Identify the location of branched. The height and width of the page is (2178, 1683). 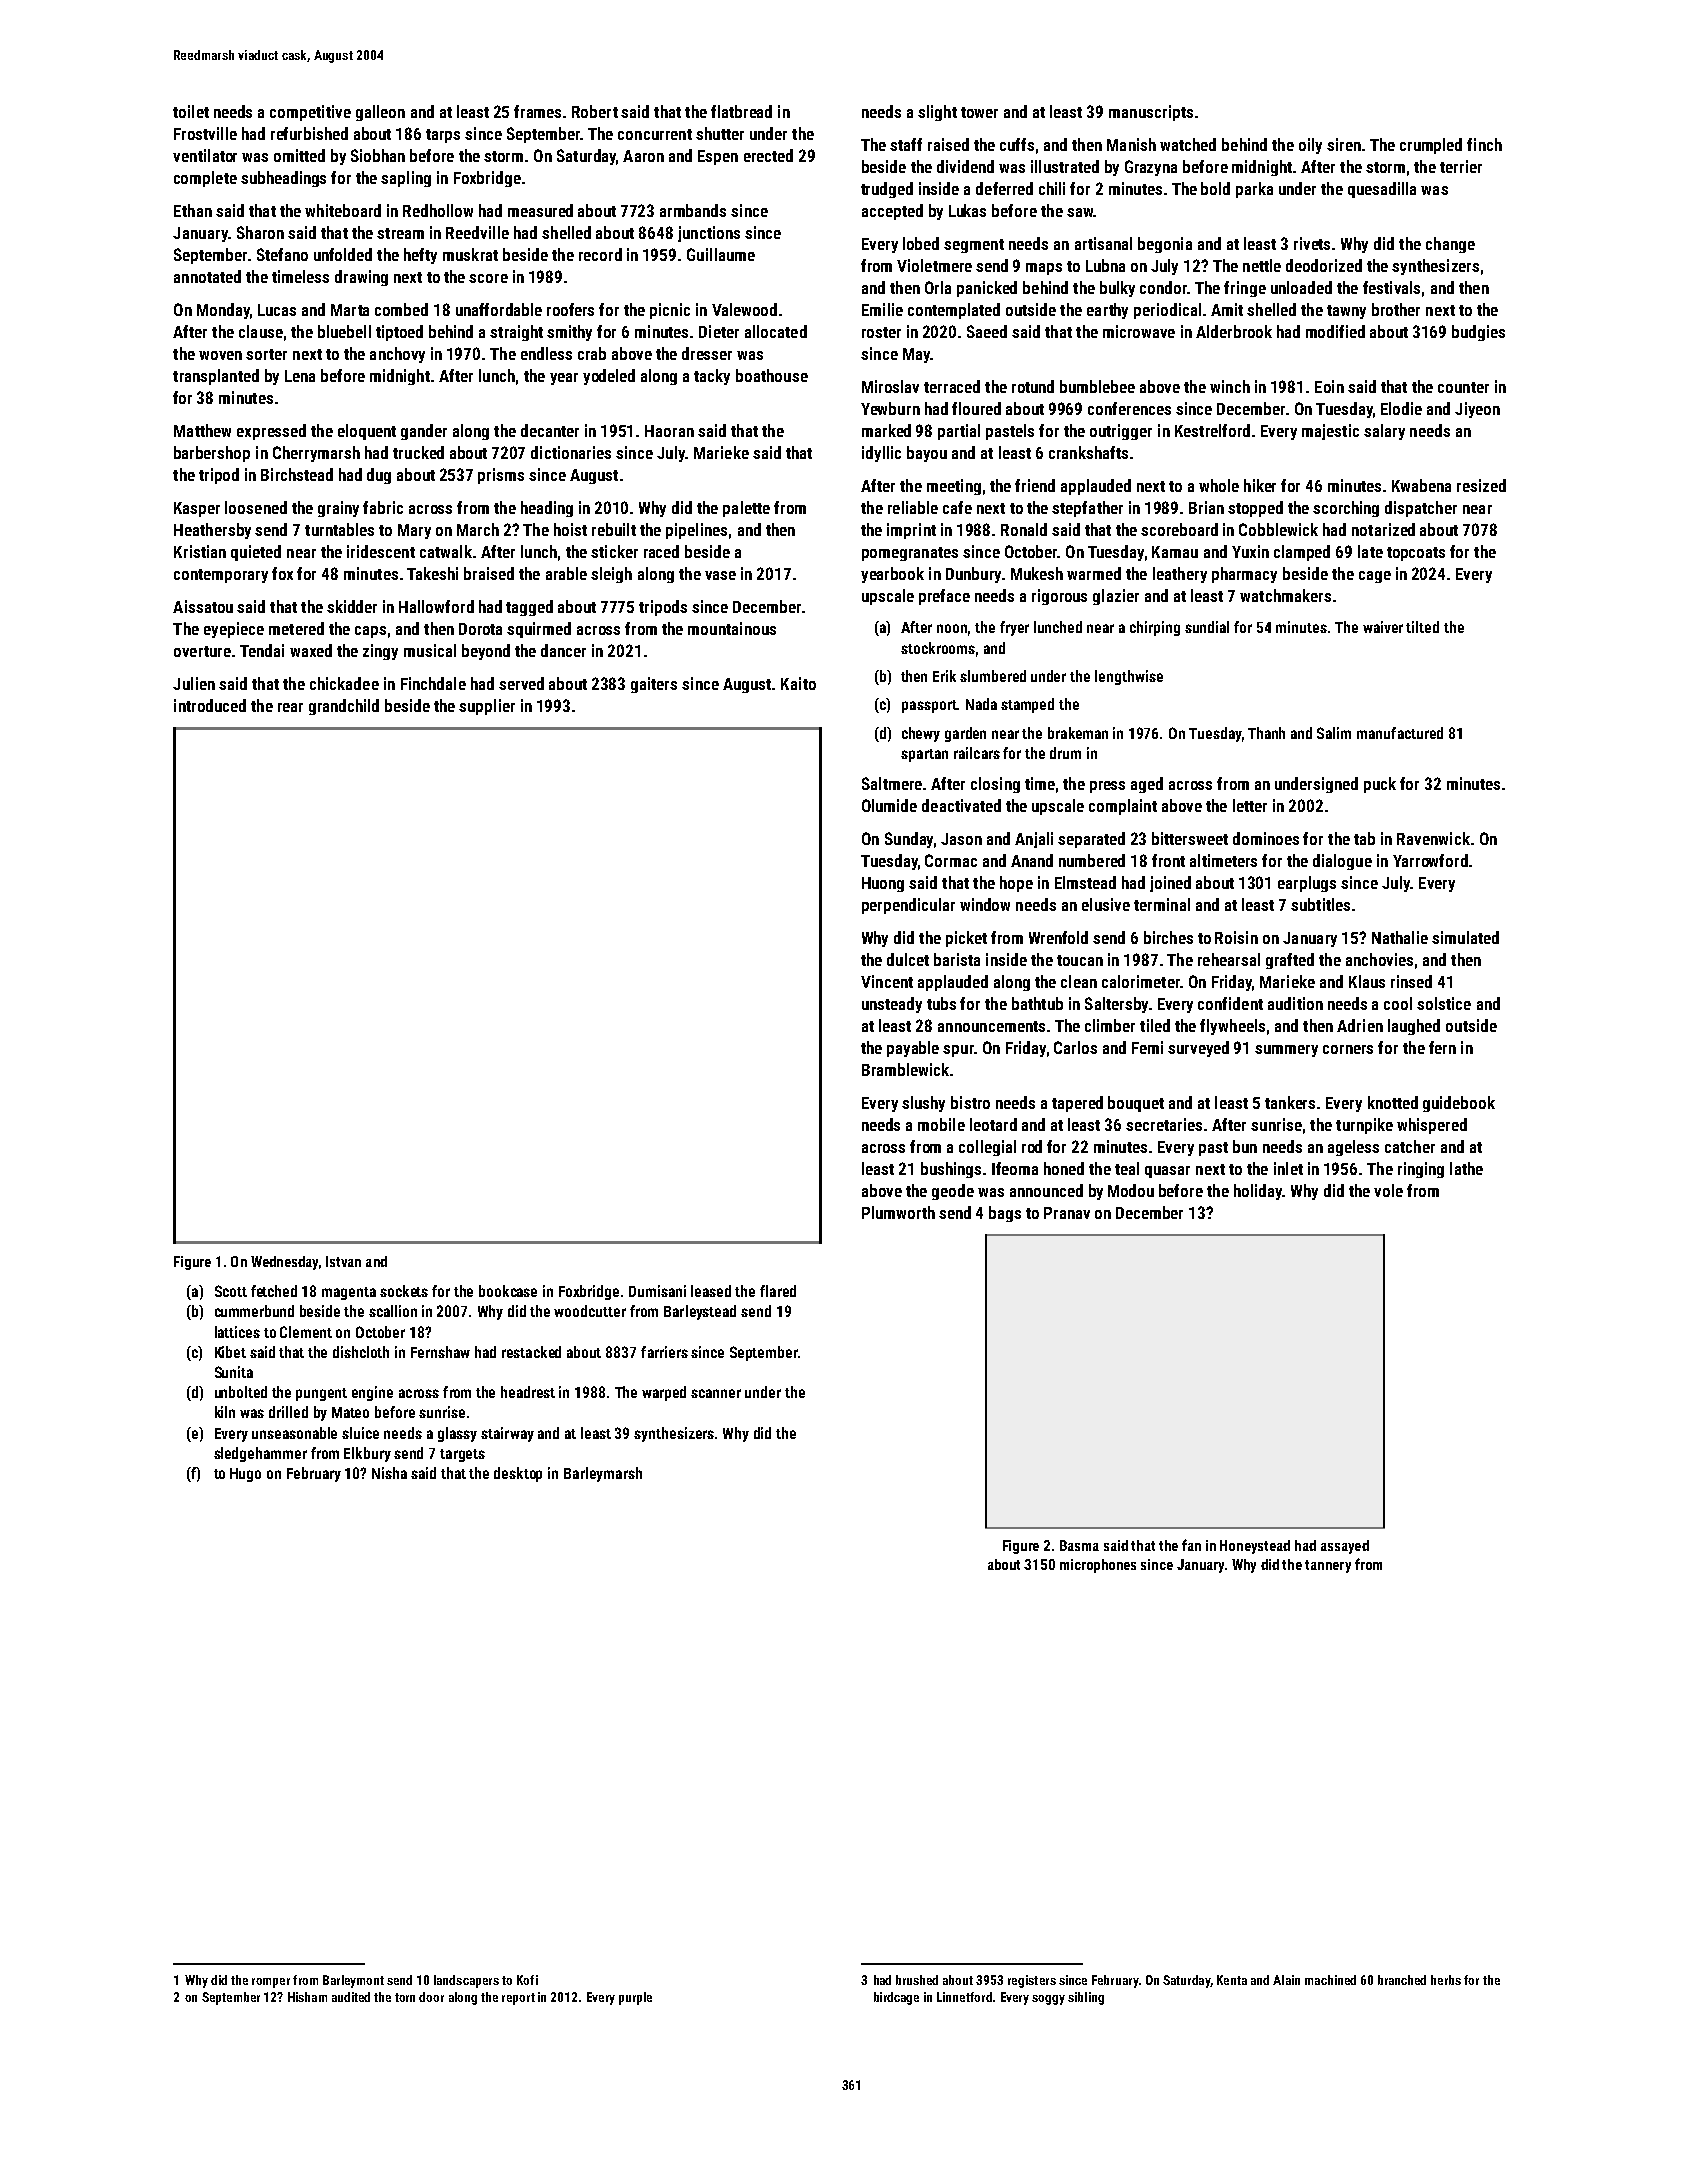
(1402, 1980).
